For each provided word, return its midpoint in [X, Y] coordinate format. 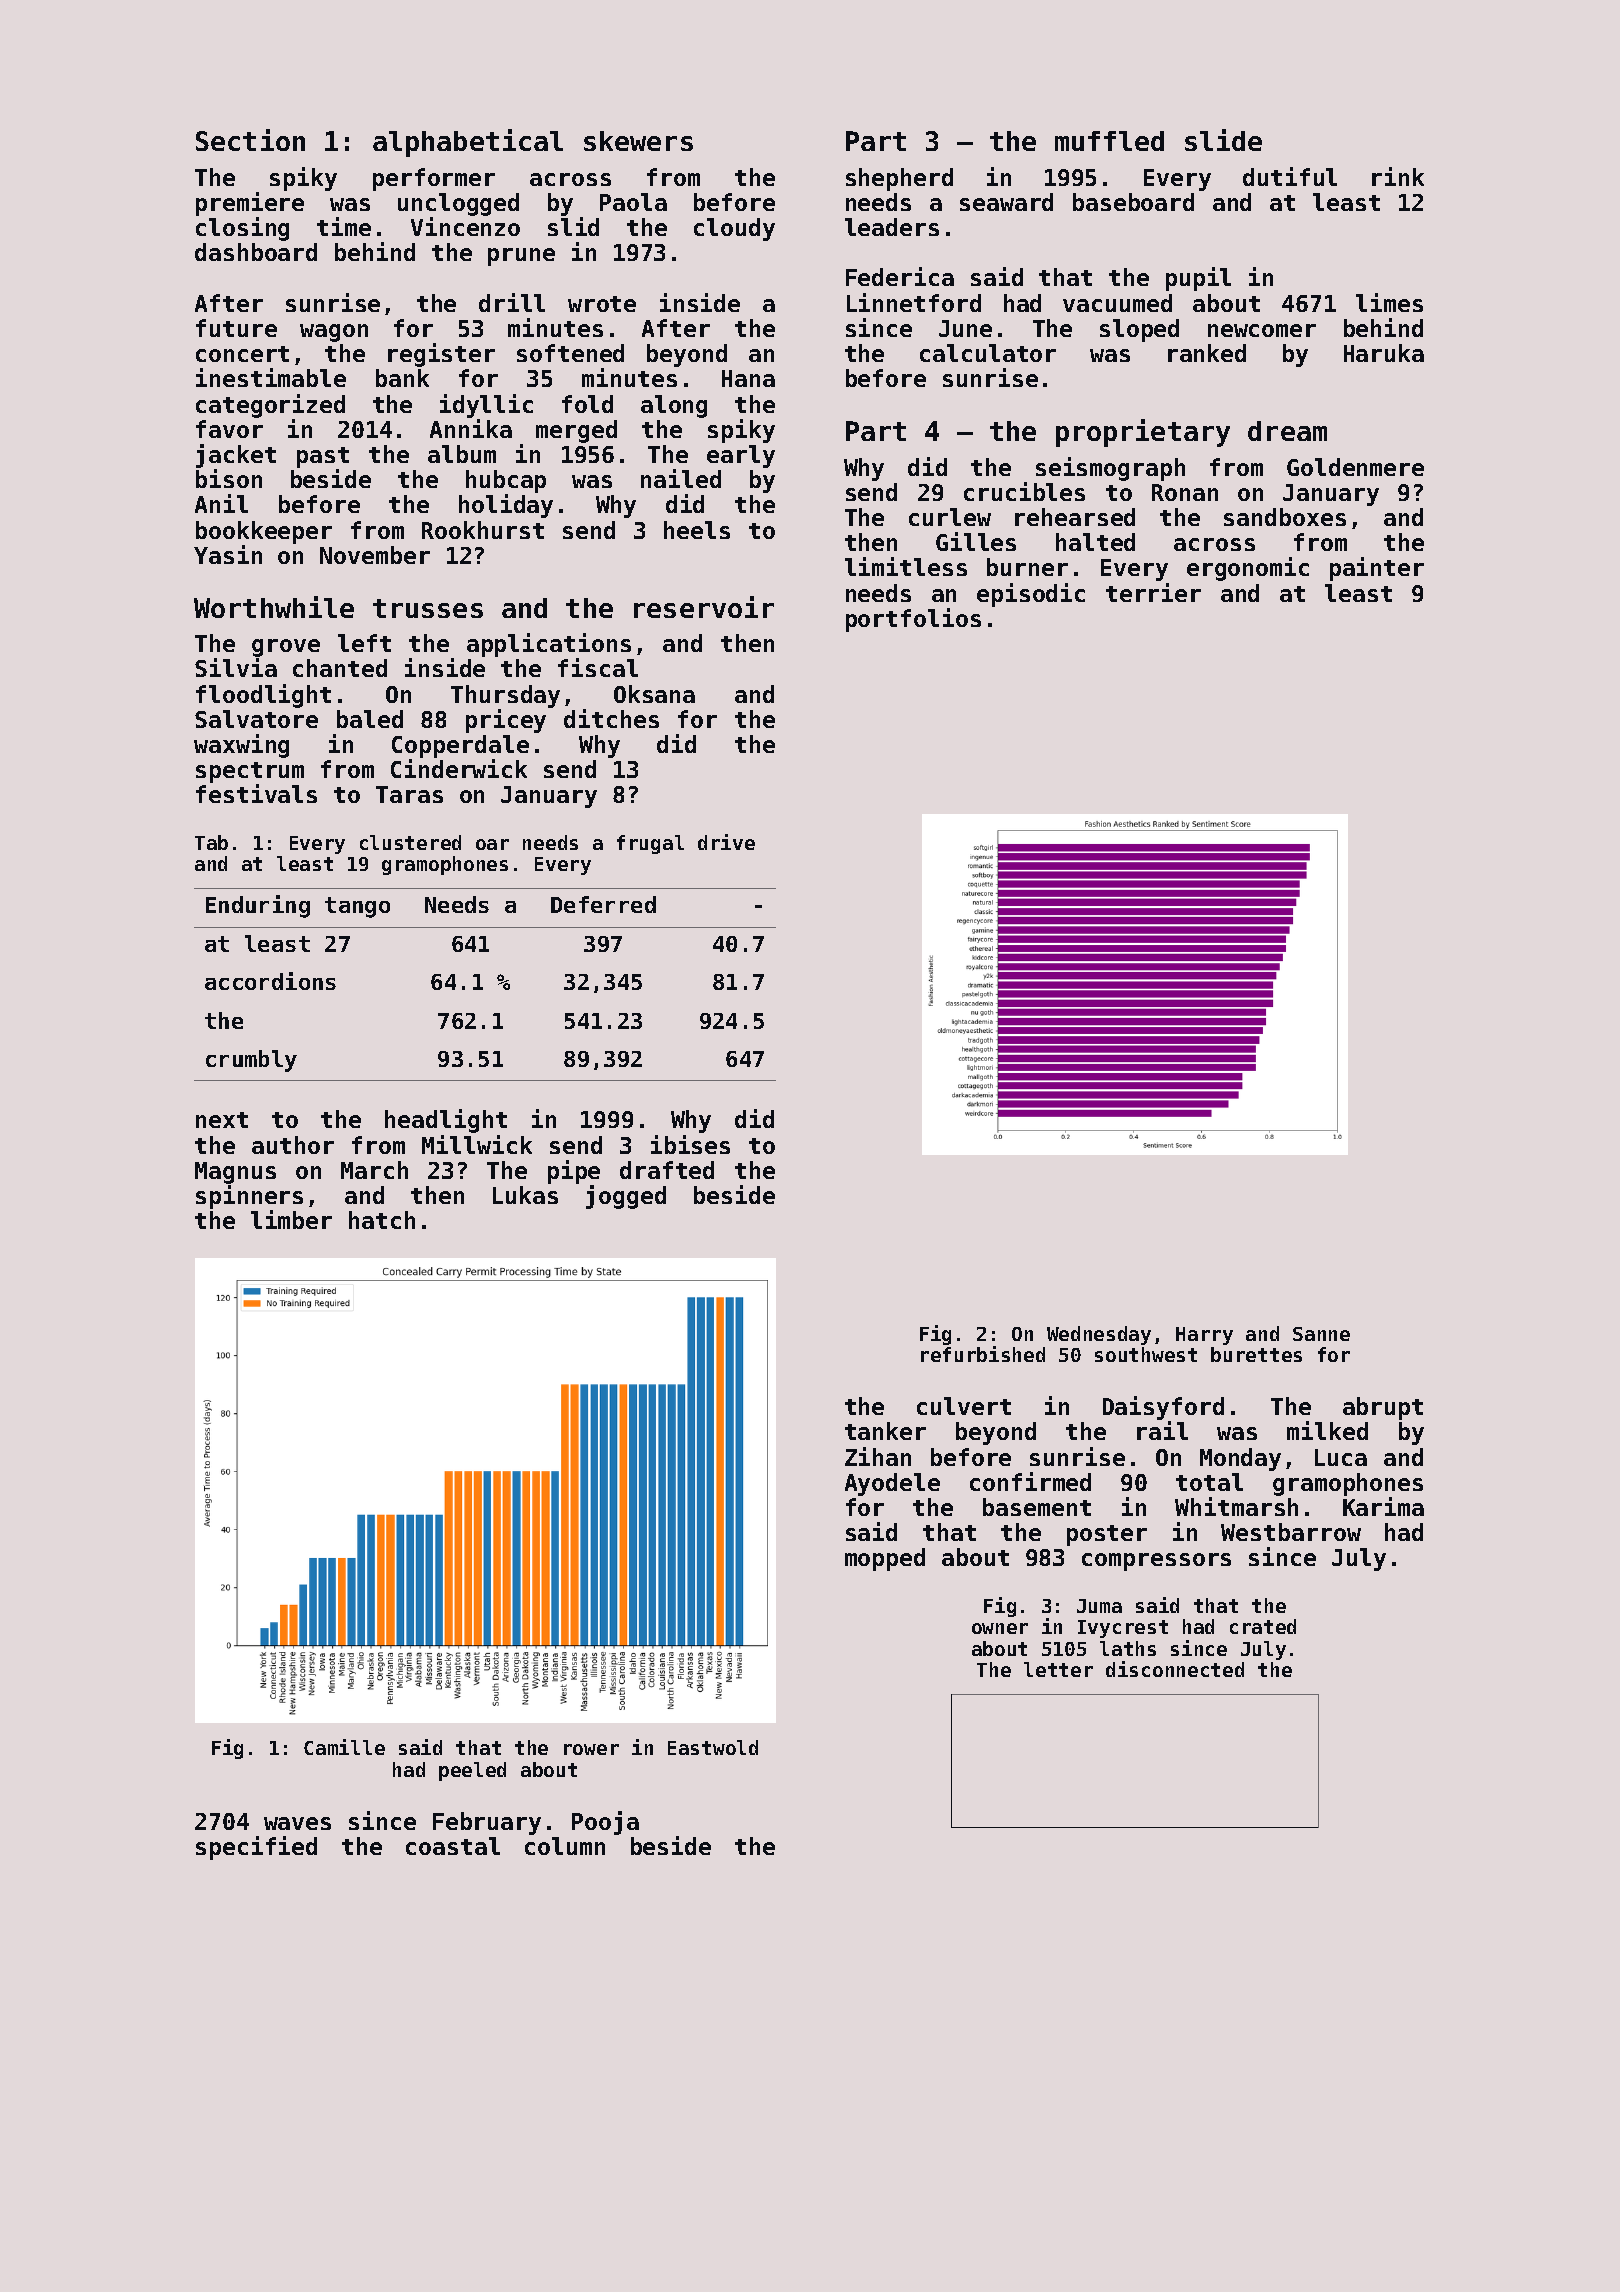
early [741, 456]
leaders [892, 227]
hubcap [506, 481]
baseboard [1133, 202]
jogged [626, 1197]
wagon [334, 333]
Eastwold [713, 1747]
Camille [344, 1747]
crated [1263, 1626]
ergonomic [1248, 569]
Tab [211, 842]
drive [726, 842]
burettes [1256, 1354]
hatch [382, 1220]
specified [256, 1848]
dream [1287, 431]
